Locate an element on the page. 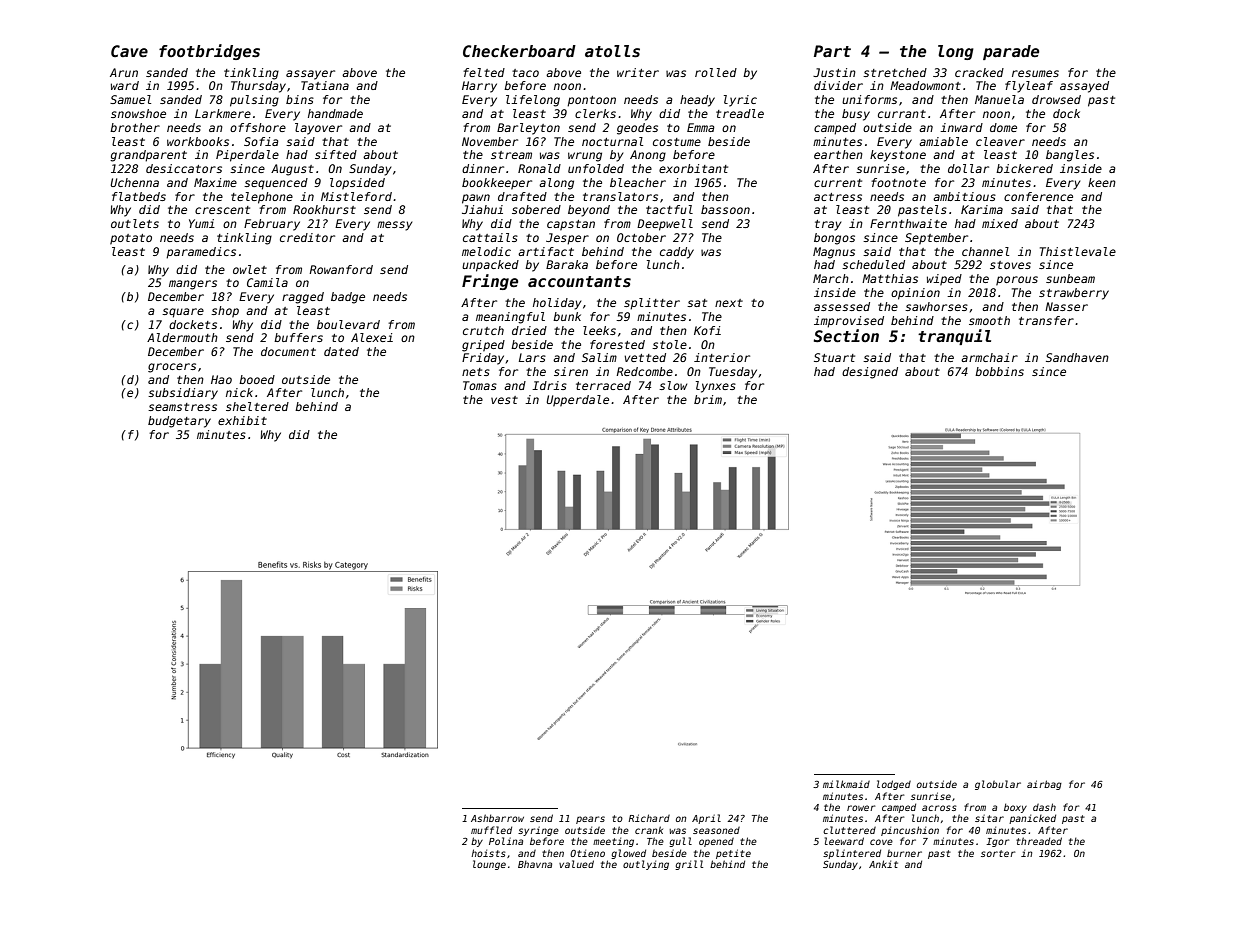 This image has height=952, width=1233. muffled is located at coordinates (491, 830).
